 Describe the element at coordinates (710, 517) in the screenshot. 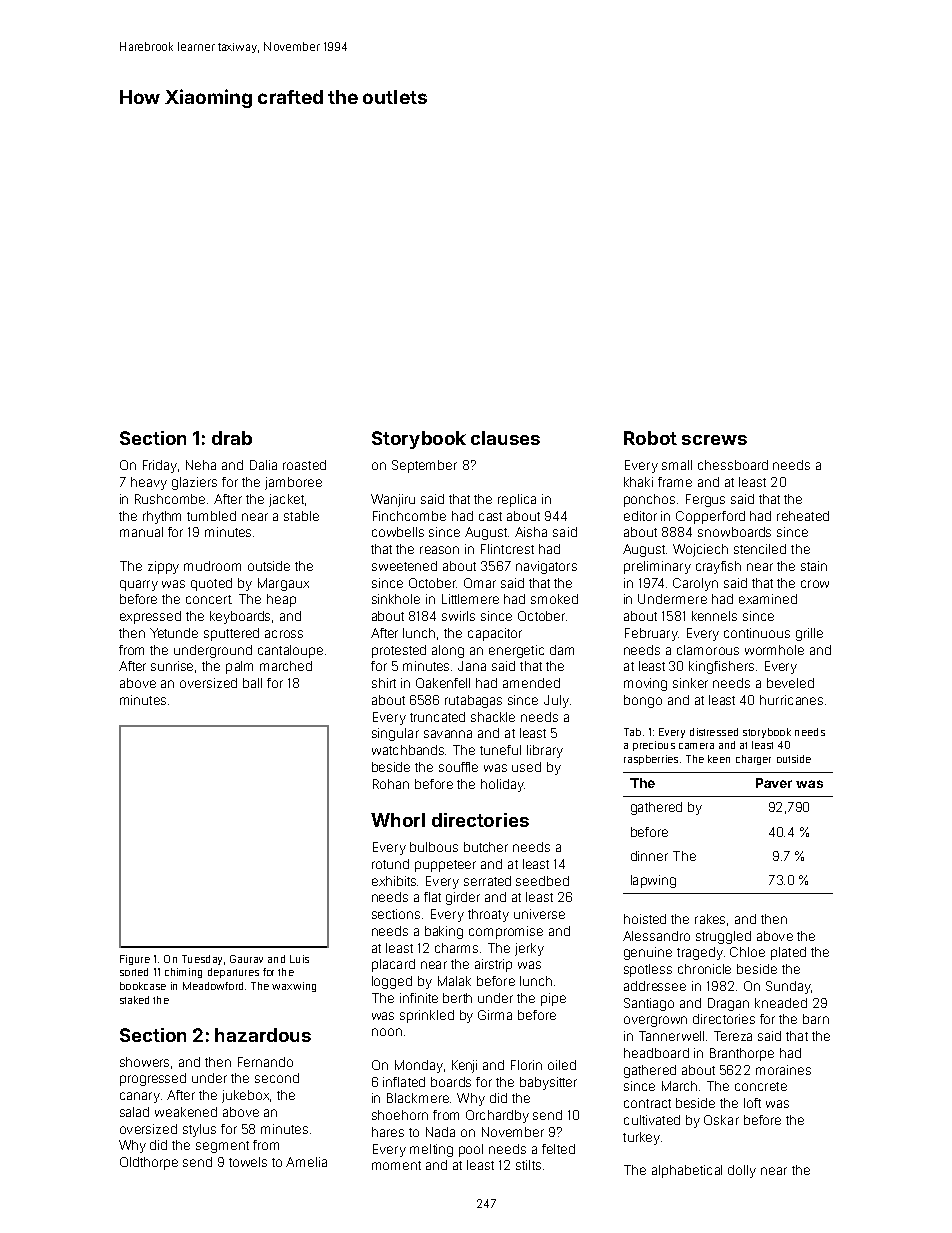

I see `Copperford` at that location.
